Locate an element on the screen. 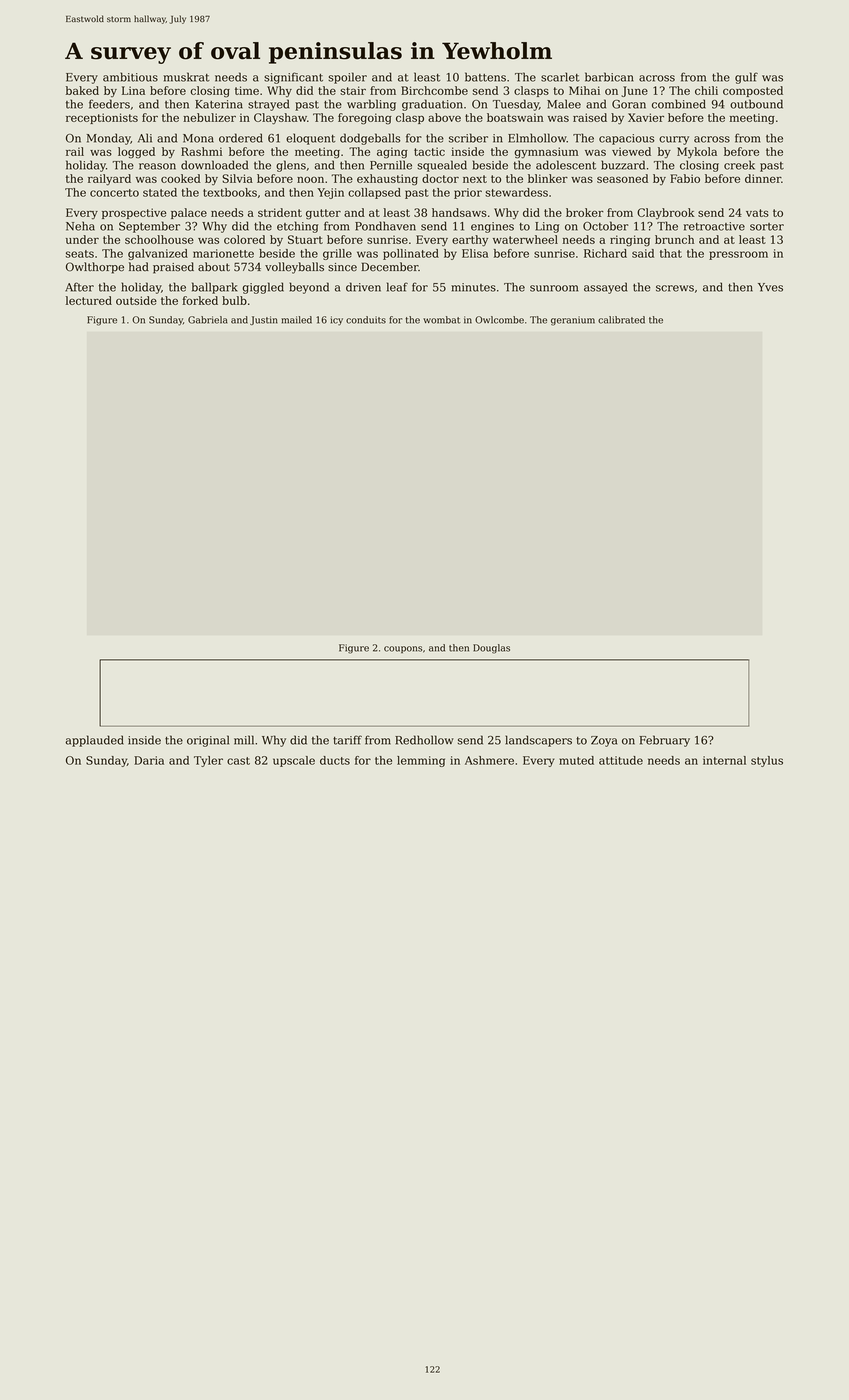 The height and width of the screenshot is (1400, 849). coupons is located at coordinates (403, 649).
